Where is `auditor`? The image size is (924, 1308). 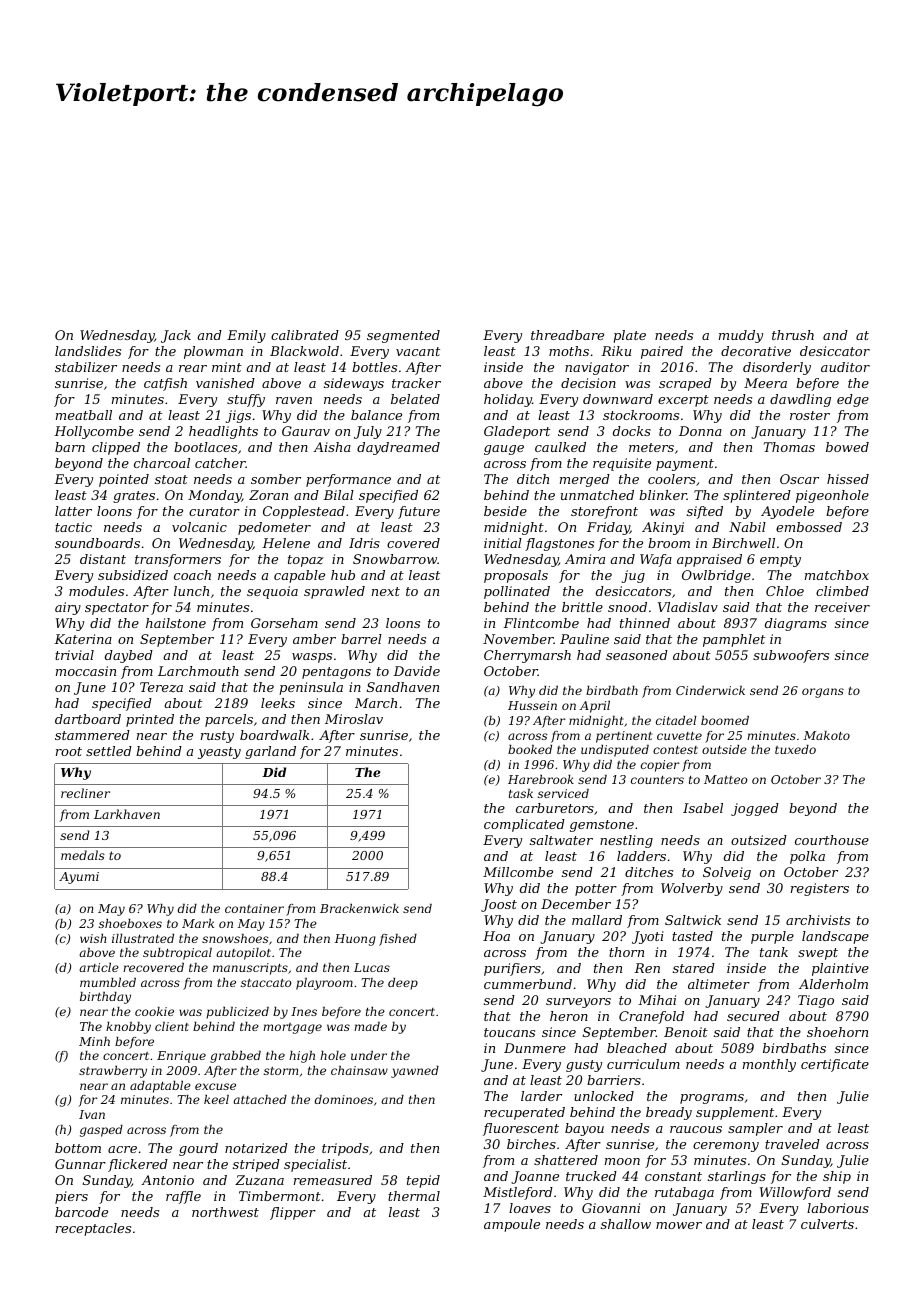 auditor is located at coordinates (845, 367).
